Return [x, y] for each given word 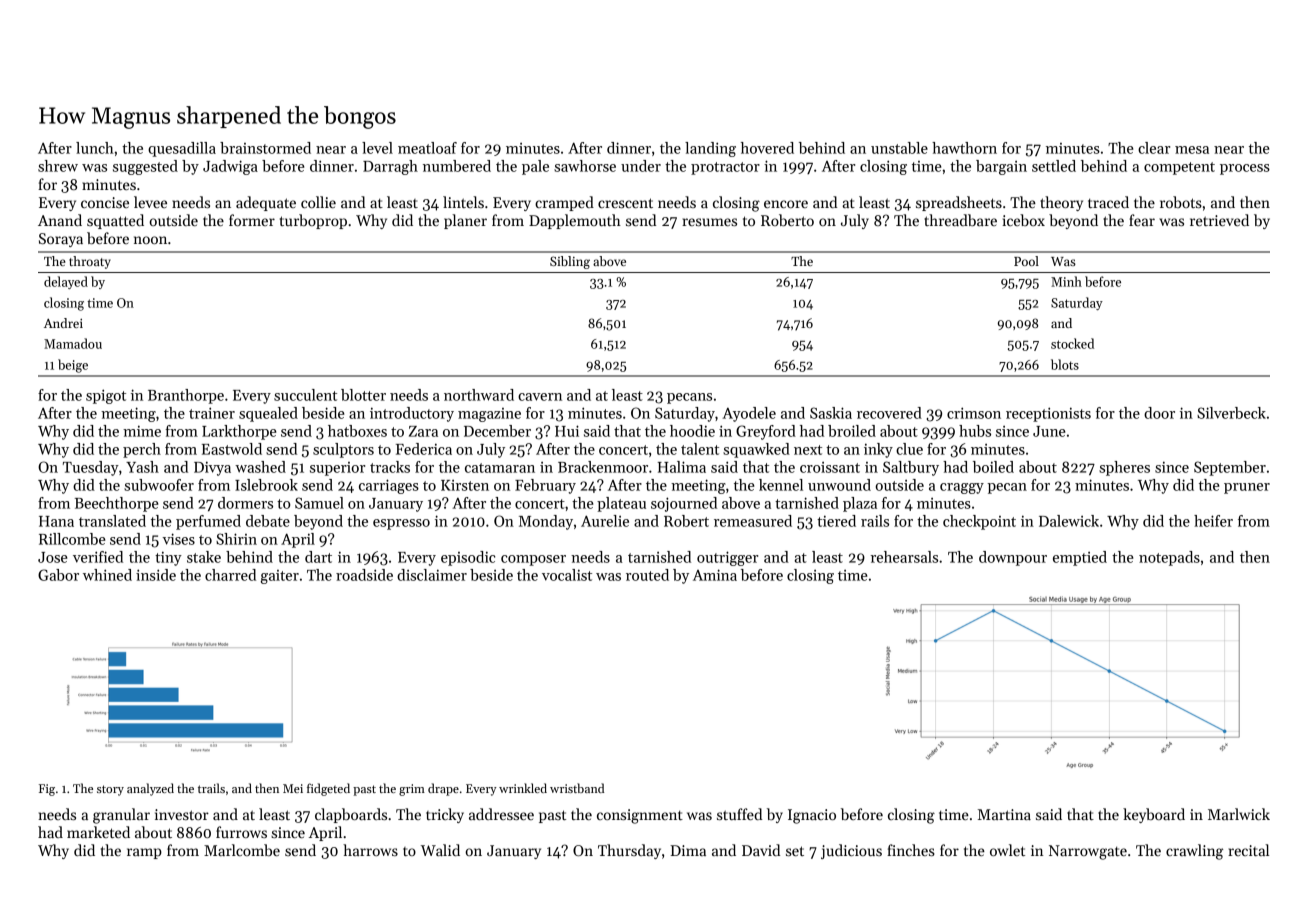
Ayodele [749, 414]
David [761, 850]
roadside [364, 575]
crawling [1194, 852]
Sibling [570, 262]
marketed [98, 832]
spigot [106, 396]
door [1159, 413]
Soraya [61, 240]
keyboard [1154, 815]
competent [1179, 168]
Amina [715, 575]
